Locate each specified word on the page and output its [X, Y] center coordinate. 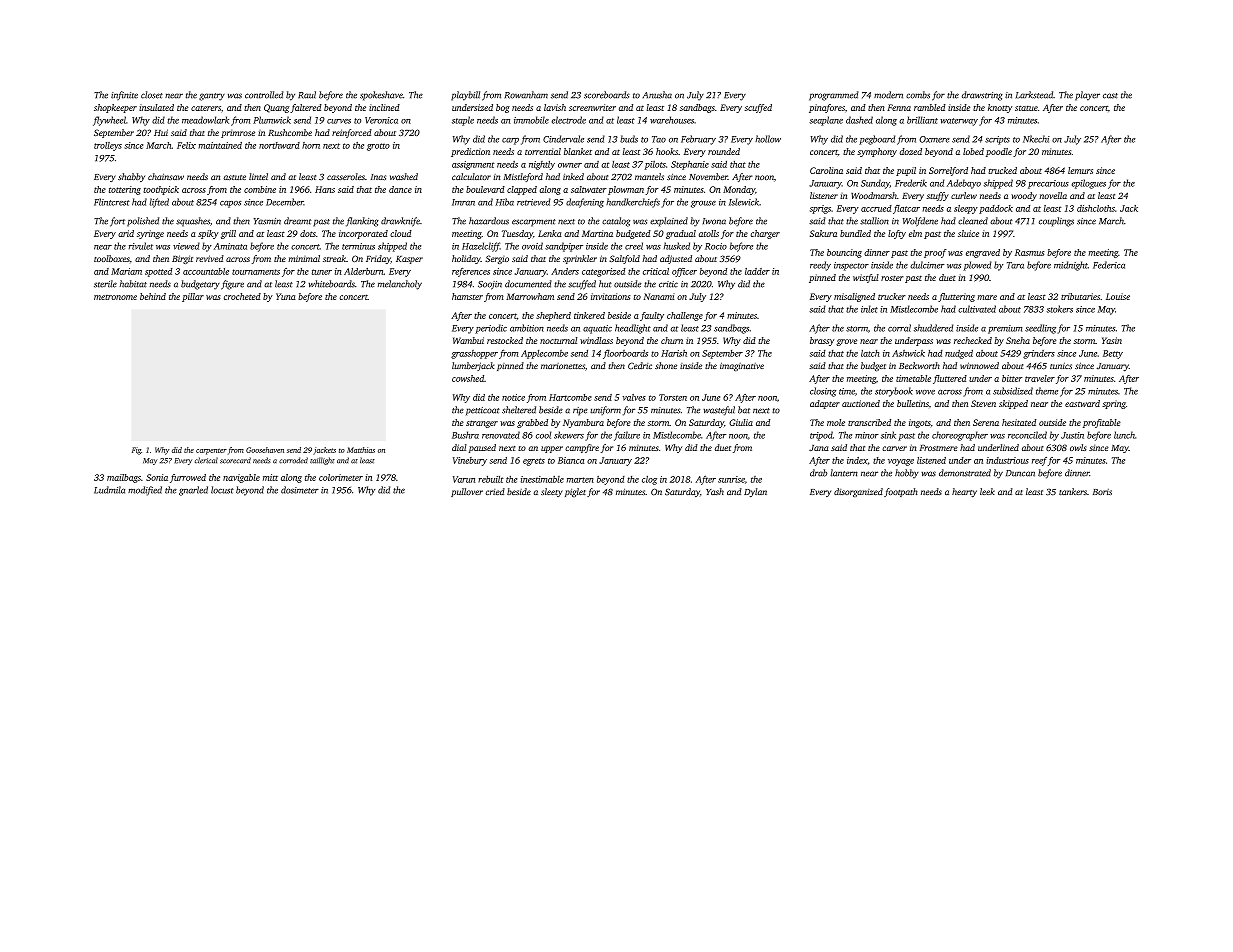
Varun [464, 479]
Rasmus [1030, 252]
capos [230, 204]
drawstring [982, 96]
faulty [652, 316]
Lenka [549, 233]
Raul [307, 95]
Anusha [657, 95]
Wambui [468, 340]
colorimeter [341, 477]
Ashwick [908, 353]
